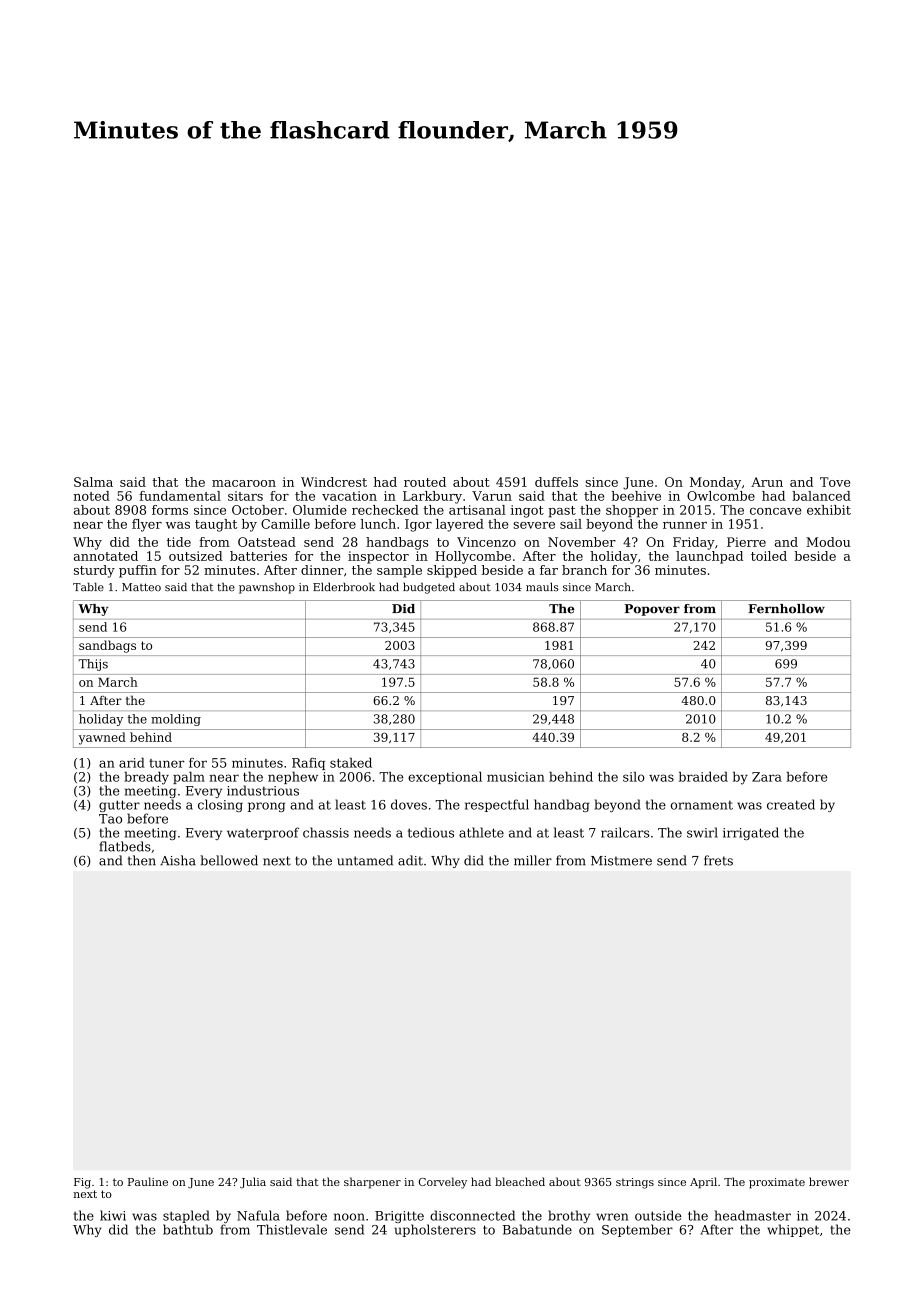 Image resolution: width=924 pixels, height=1308 pixels. What do you see at coordinates (229, 860) in the screenshot?
I see `bellowed` at bounding box center [229, 860].
